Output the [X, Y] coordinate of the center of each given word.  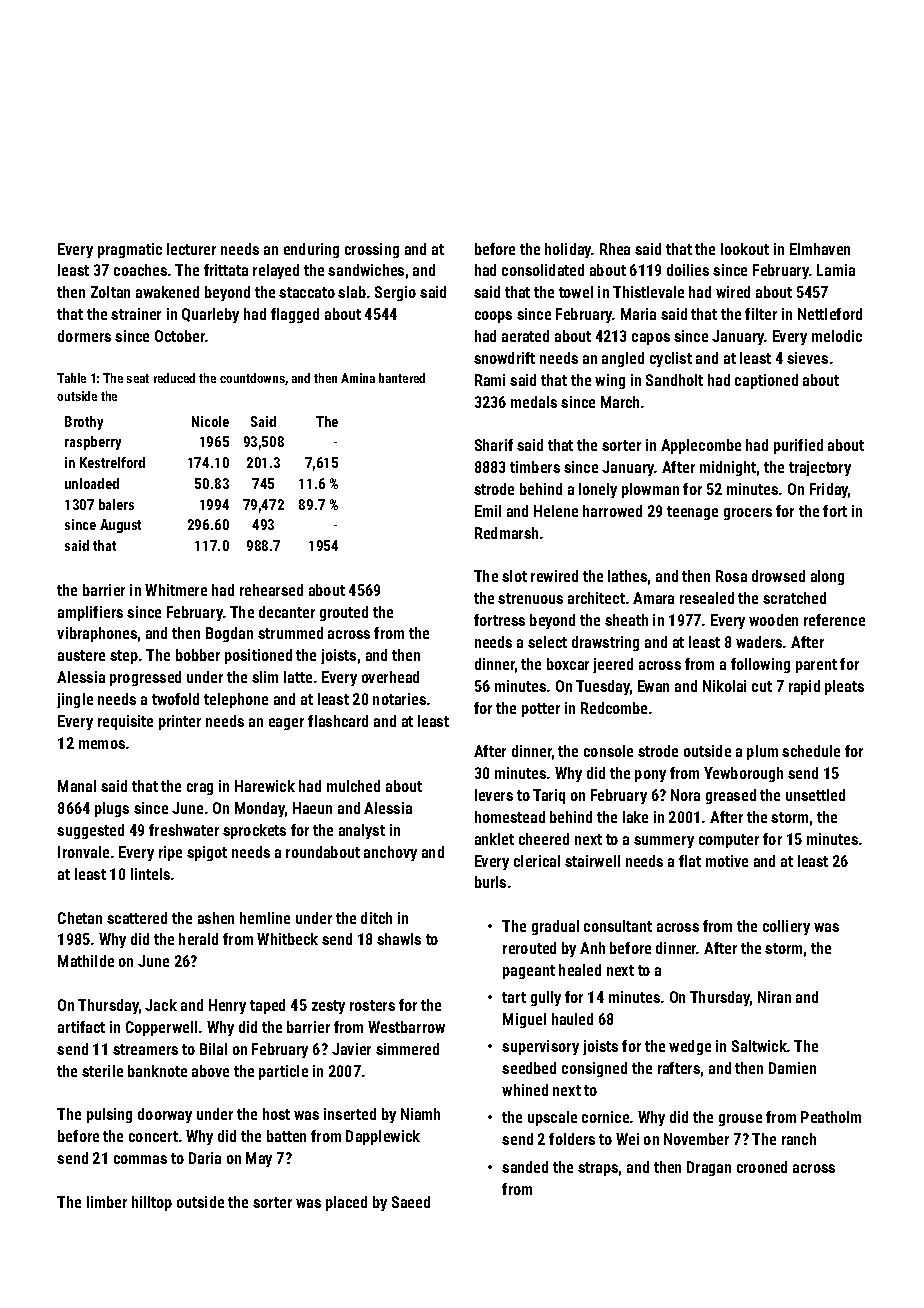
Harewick [265, 786]
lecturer [191, 249]
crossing [372, 250]
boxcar [568, 664]
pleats [844, 687]
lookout [745, 249]
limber [107, 1202]
